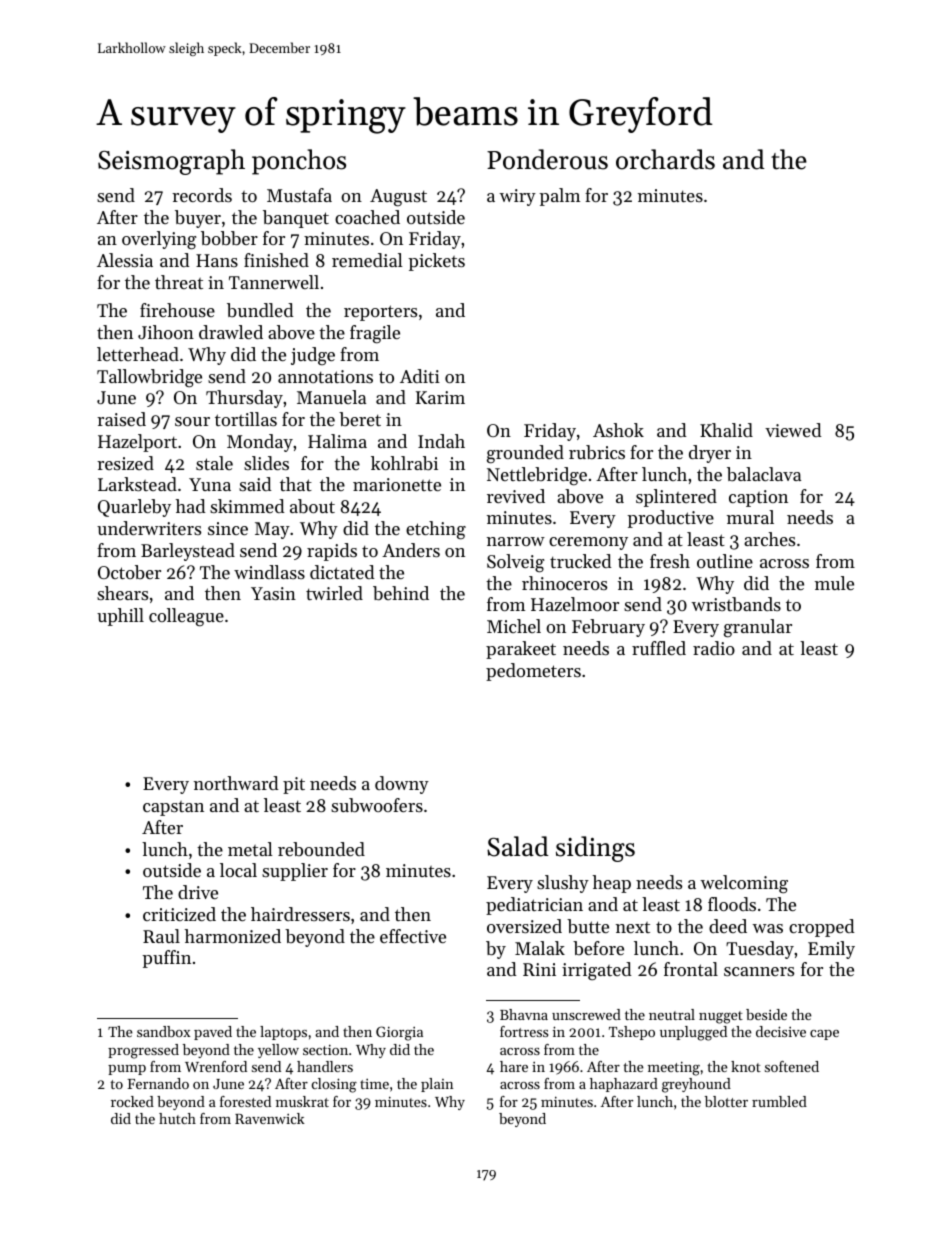  What do you see at coordinates (134, 508) in the screenshot?
I see `Quarleby` at bounding box center [134, 508].
